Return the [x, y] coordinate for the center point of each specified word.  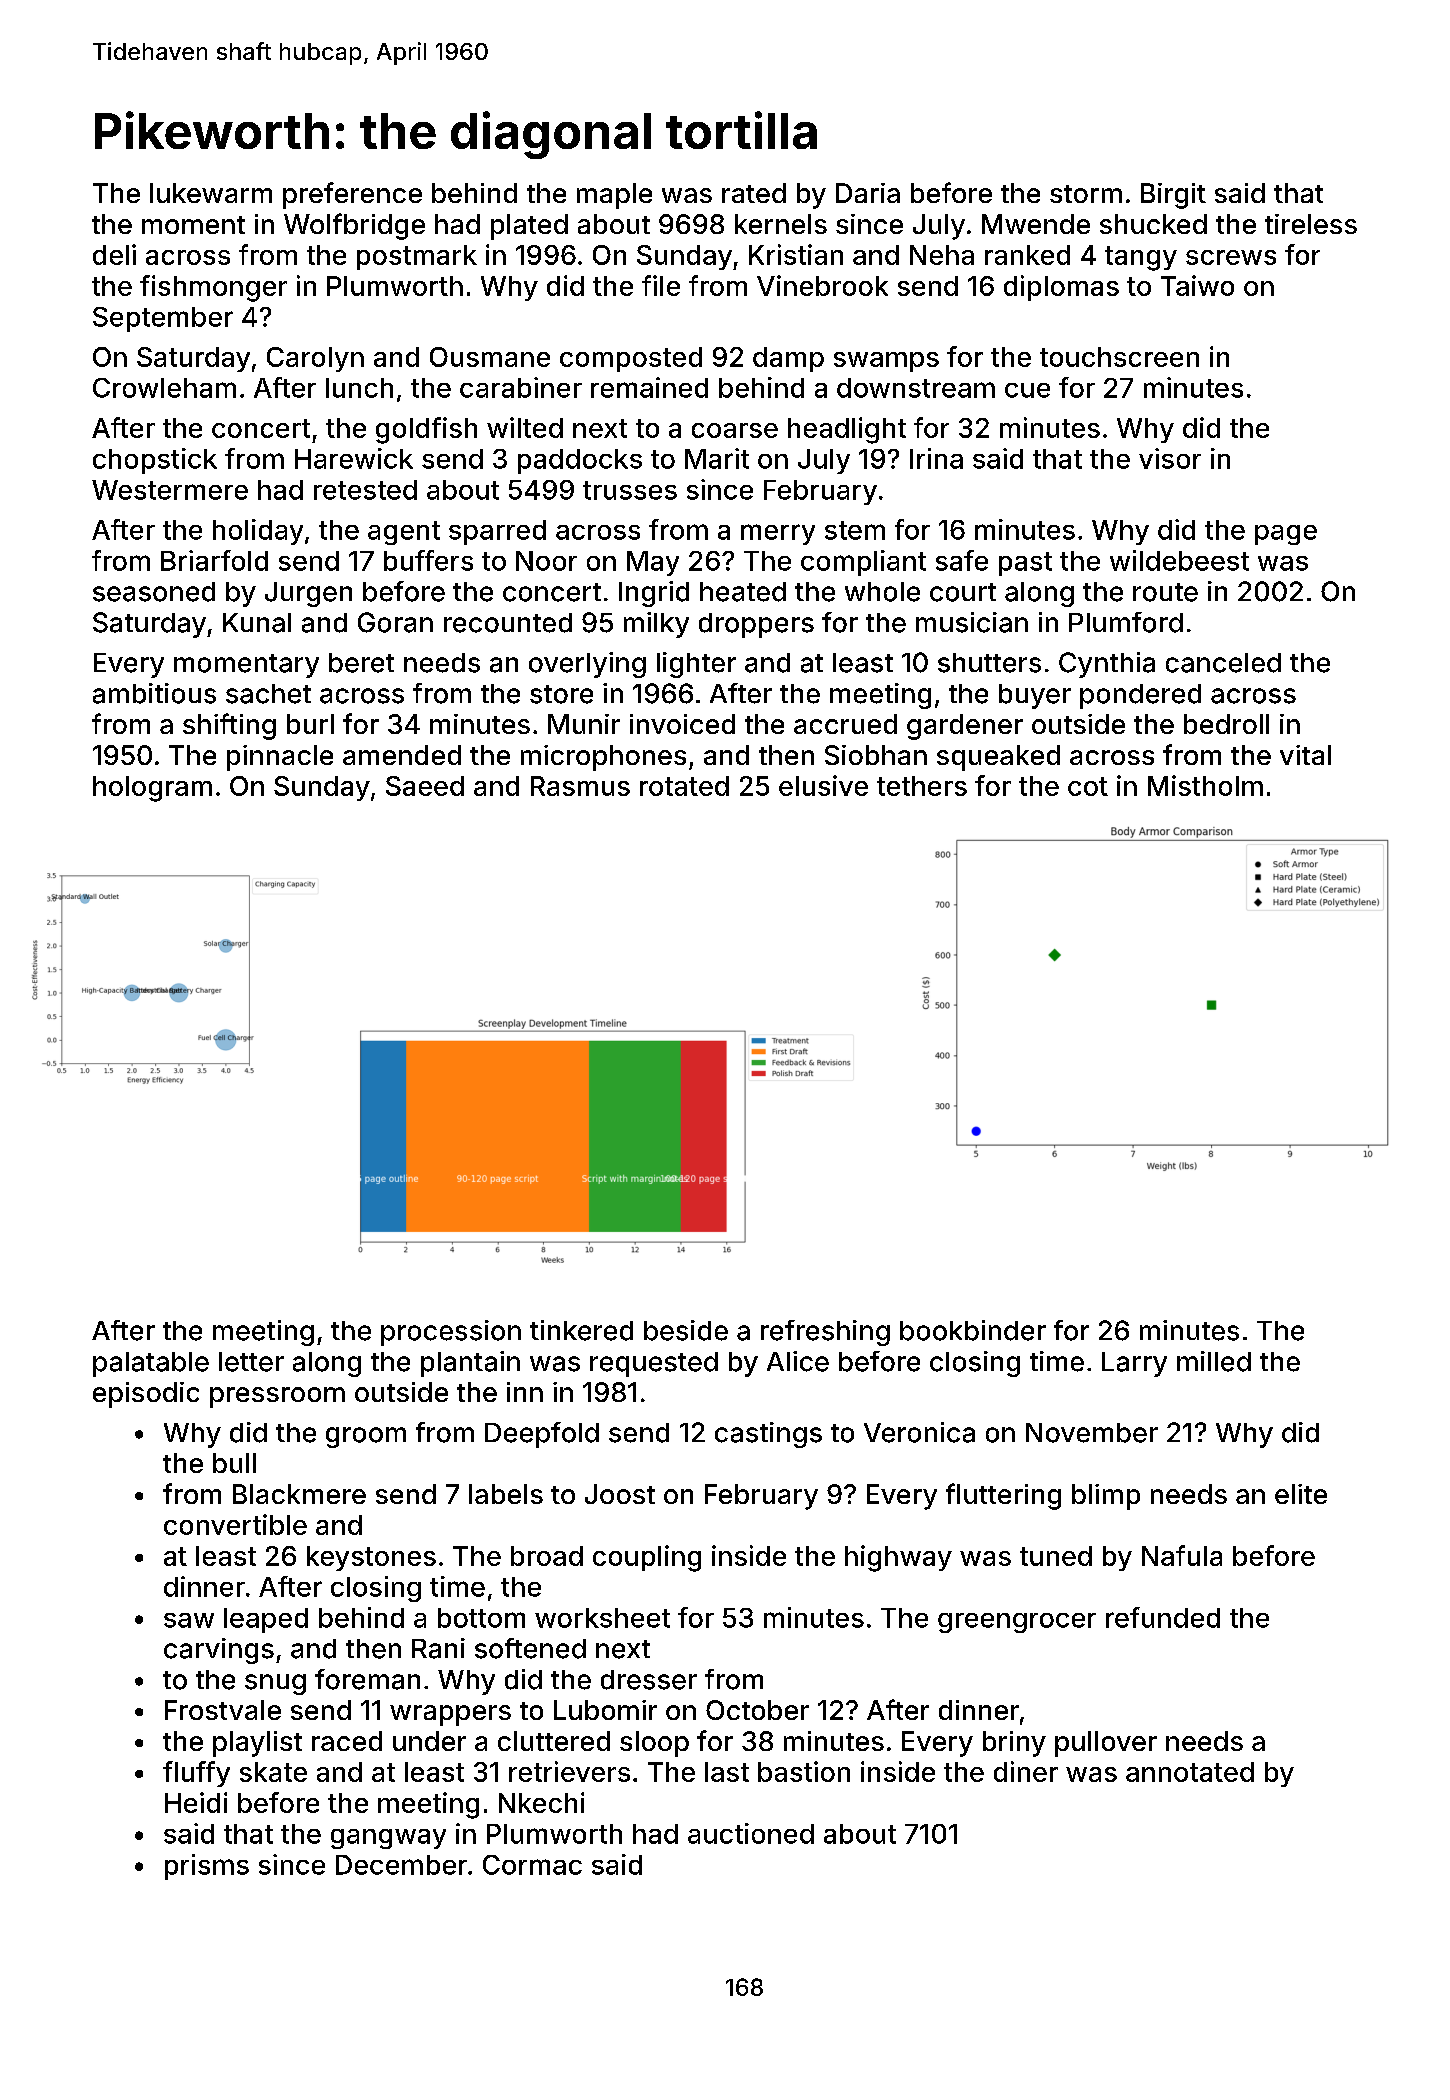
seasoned [154, 592]
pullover [1106, 1744]
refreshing [825, 1333]
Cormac [532, 1865]
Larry [1134, 1364]
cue [1027, 390]
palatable [151, 1364]
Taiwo [1197, 285]
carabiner [521, 387]
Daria [868, 193]
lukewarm [211, 193]
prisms [207, 1867]
